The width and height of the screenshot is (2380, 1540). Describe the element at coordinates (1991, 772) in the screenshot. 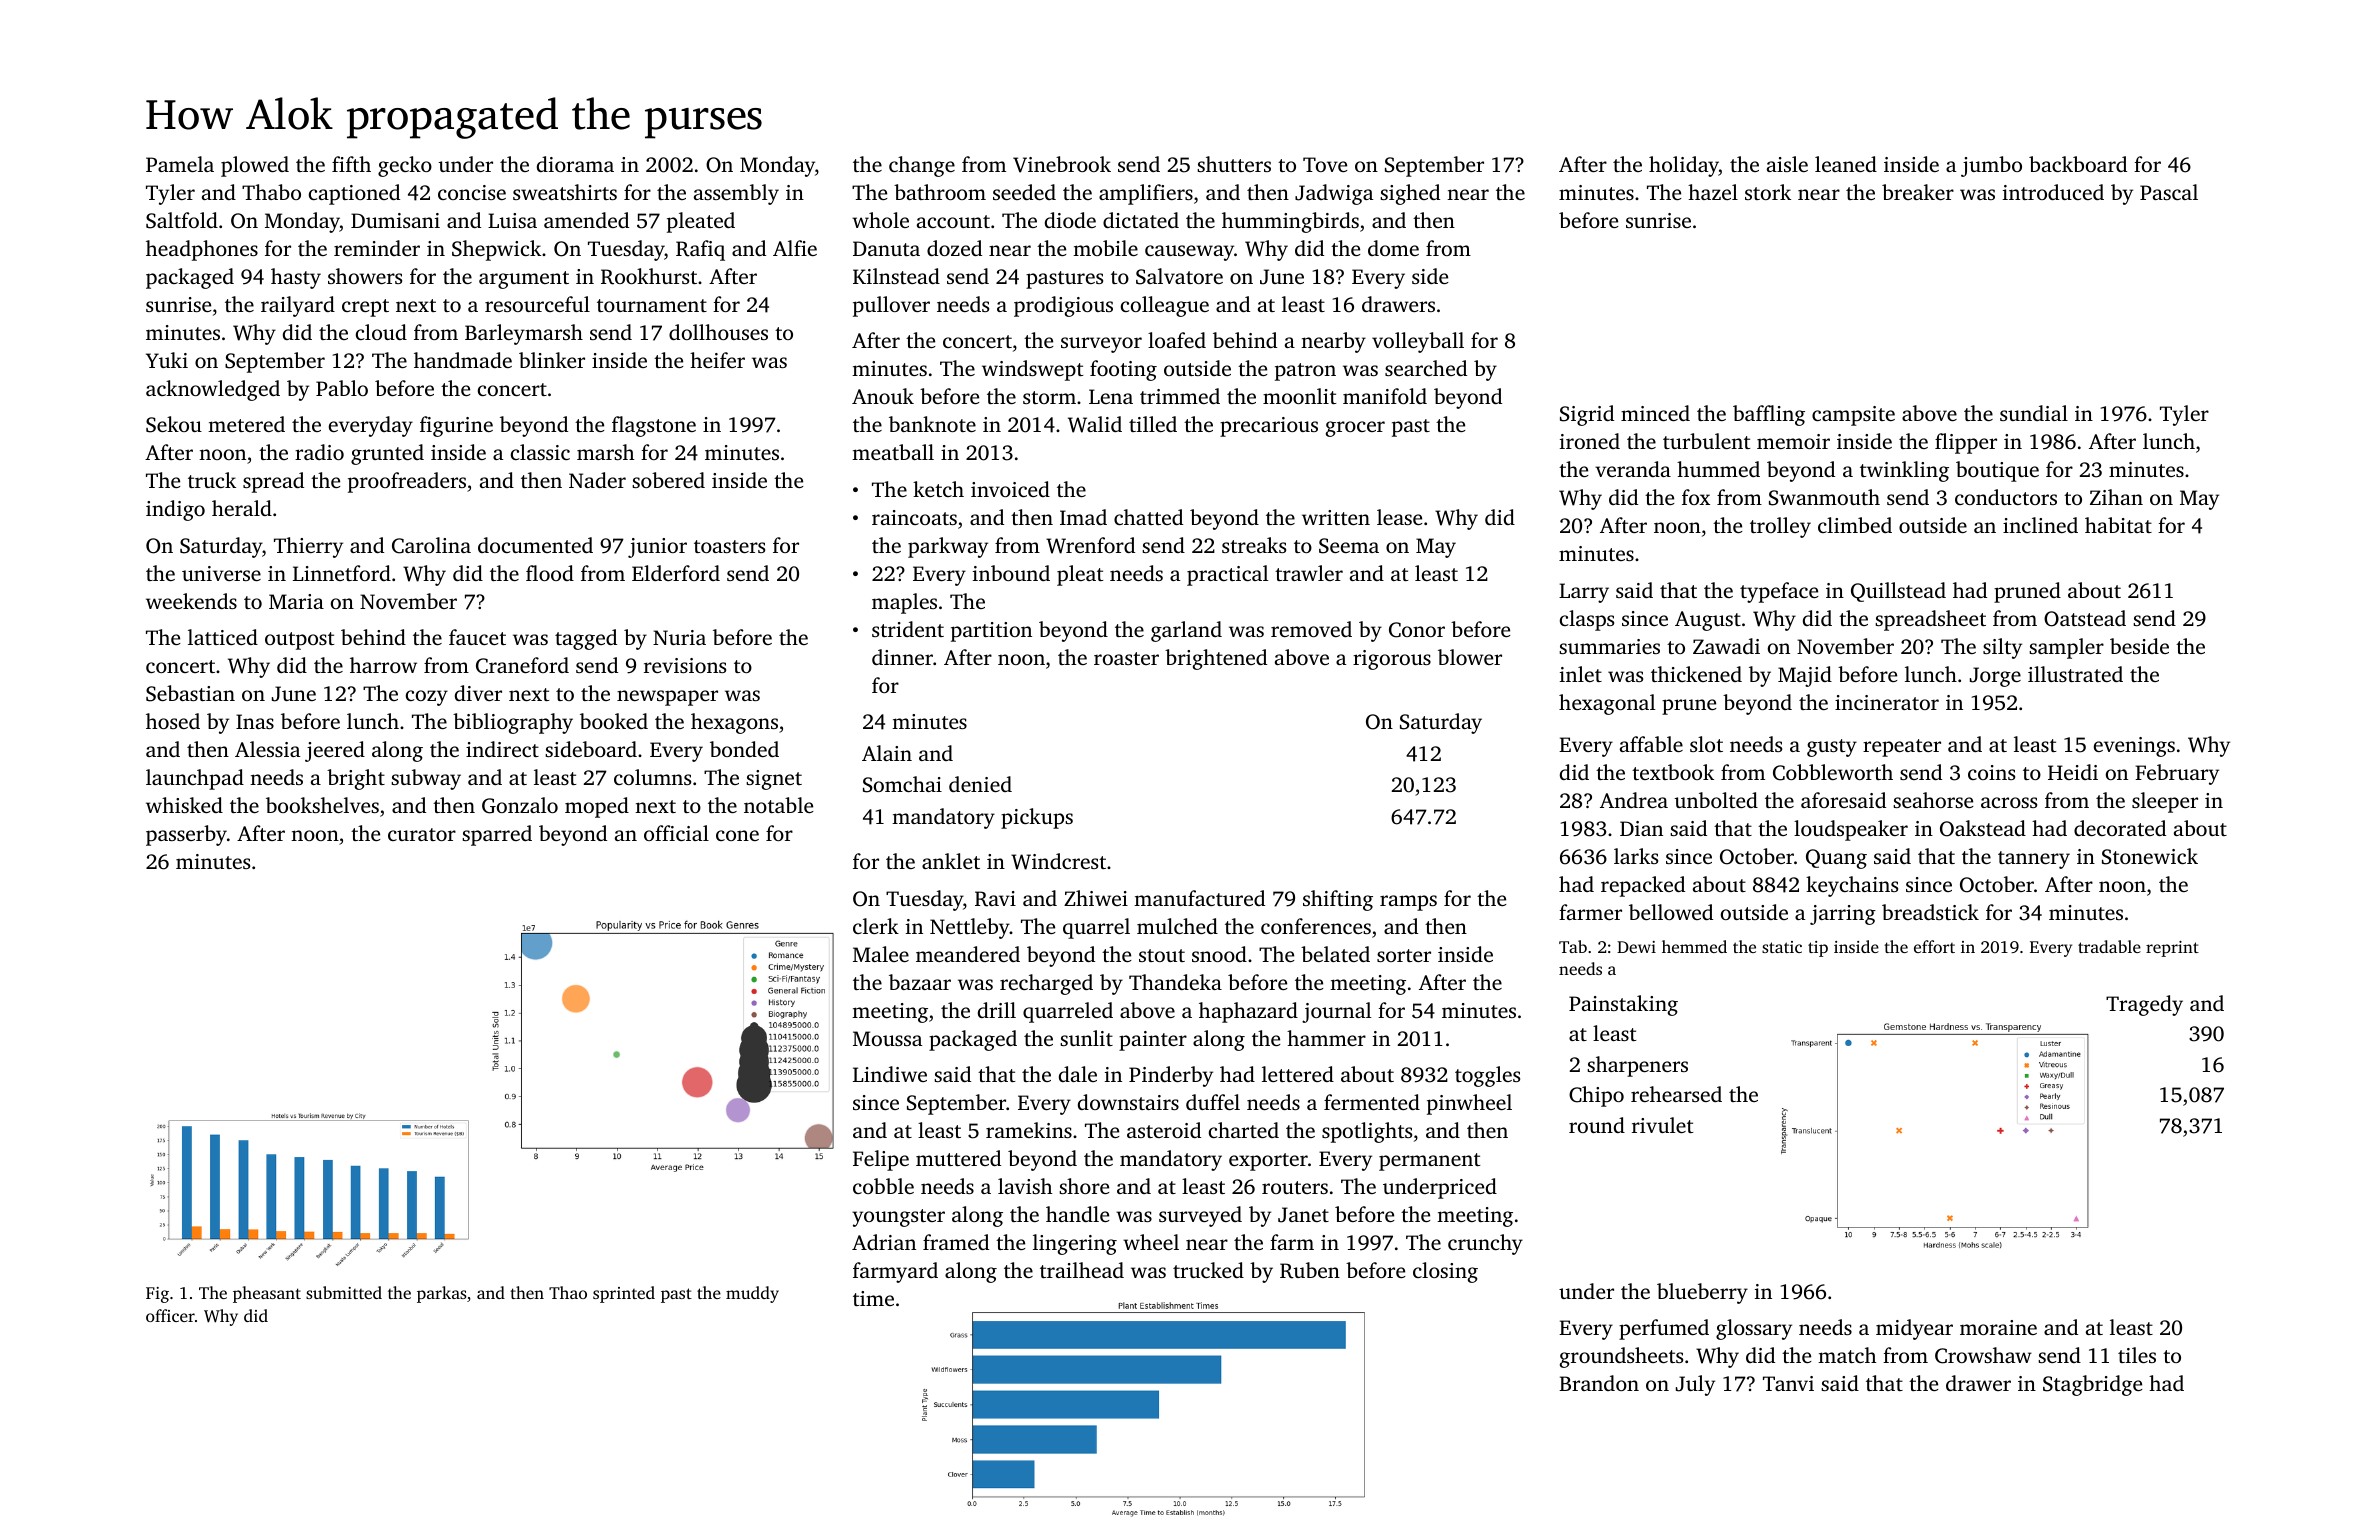

I see `coins` at that location.
